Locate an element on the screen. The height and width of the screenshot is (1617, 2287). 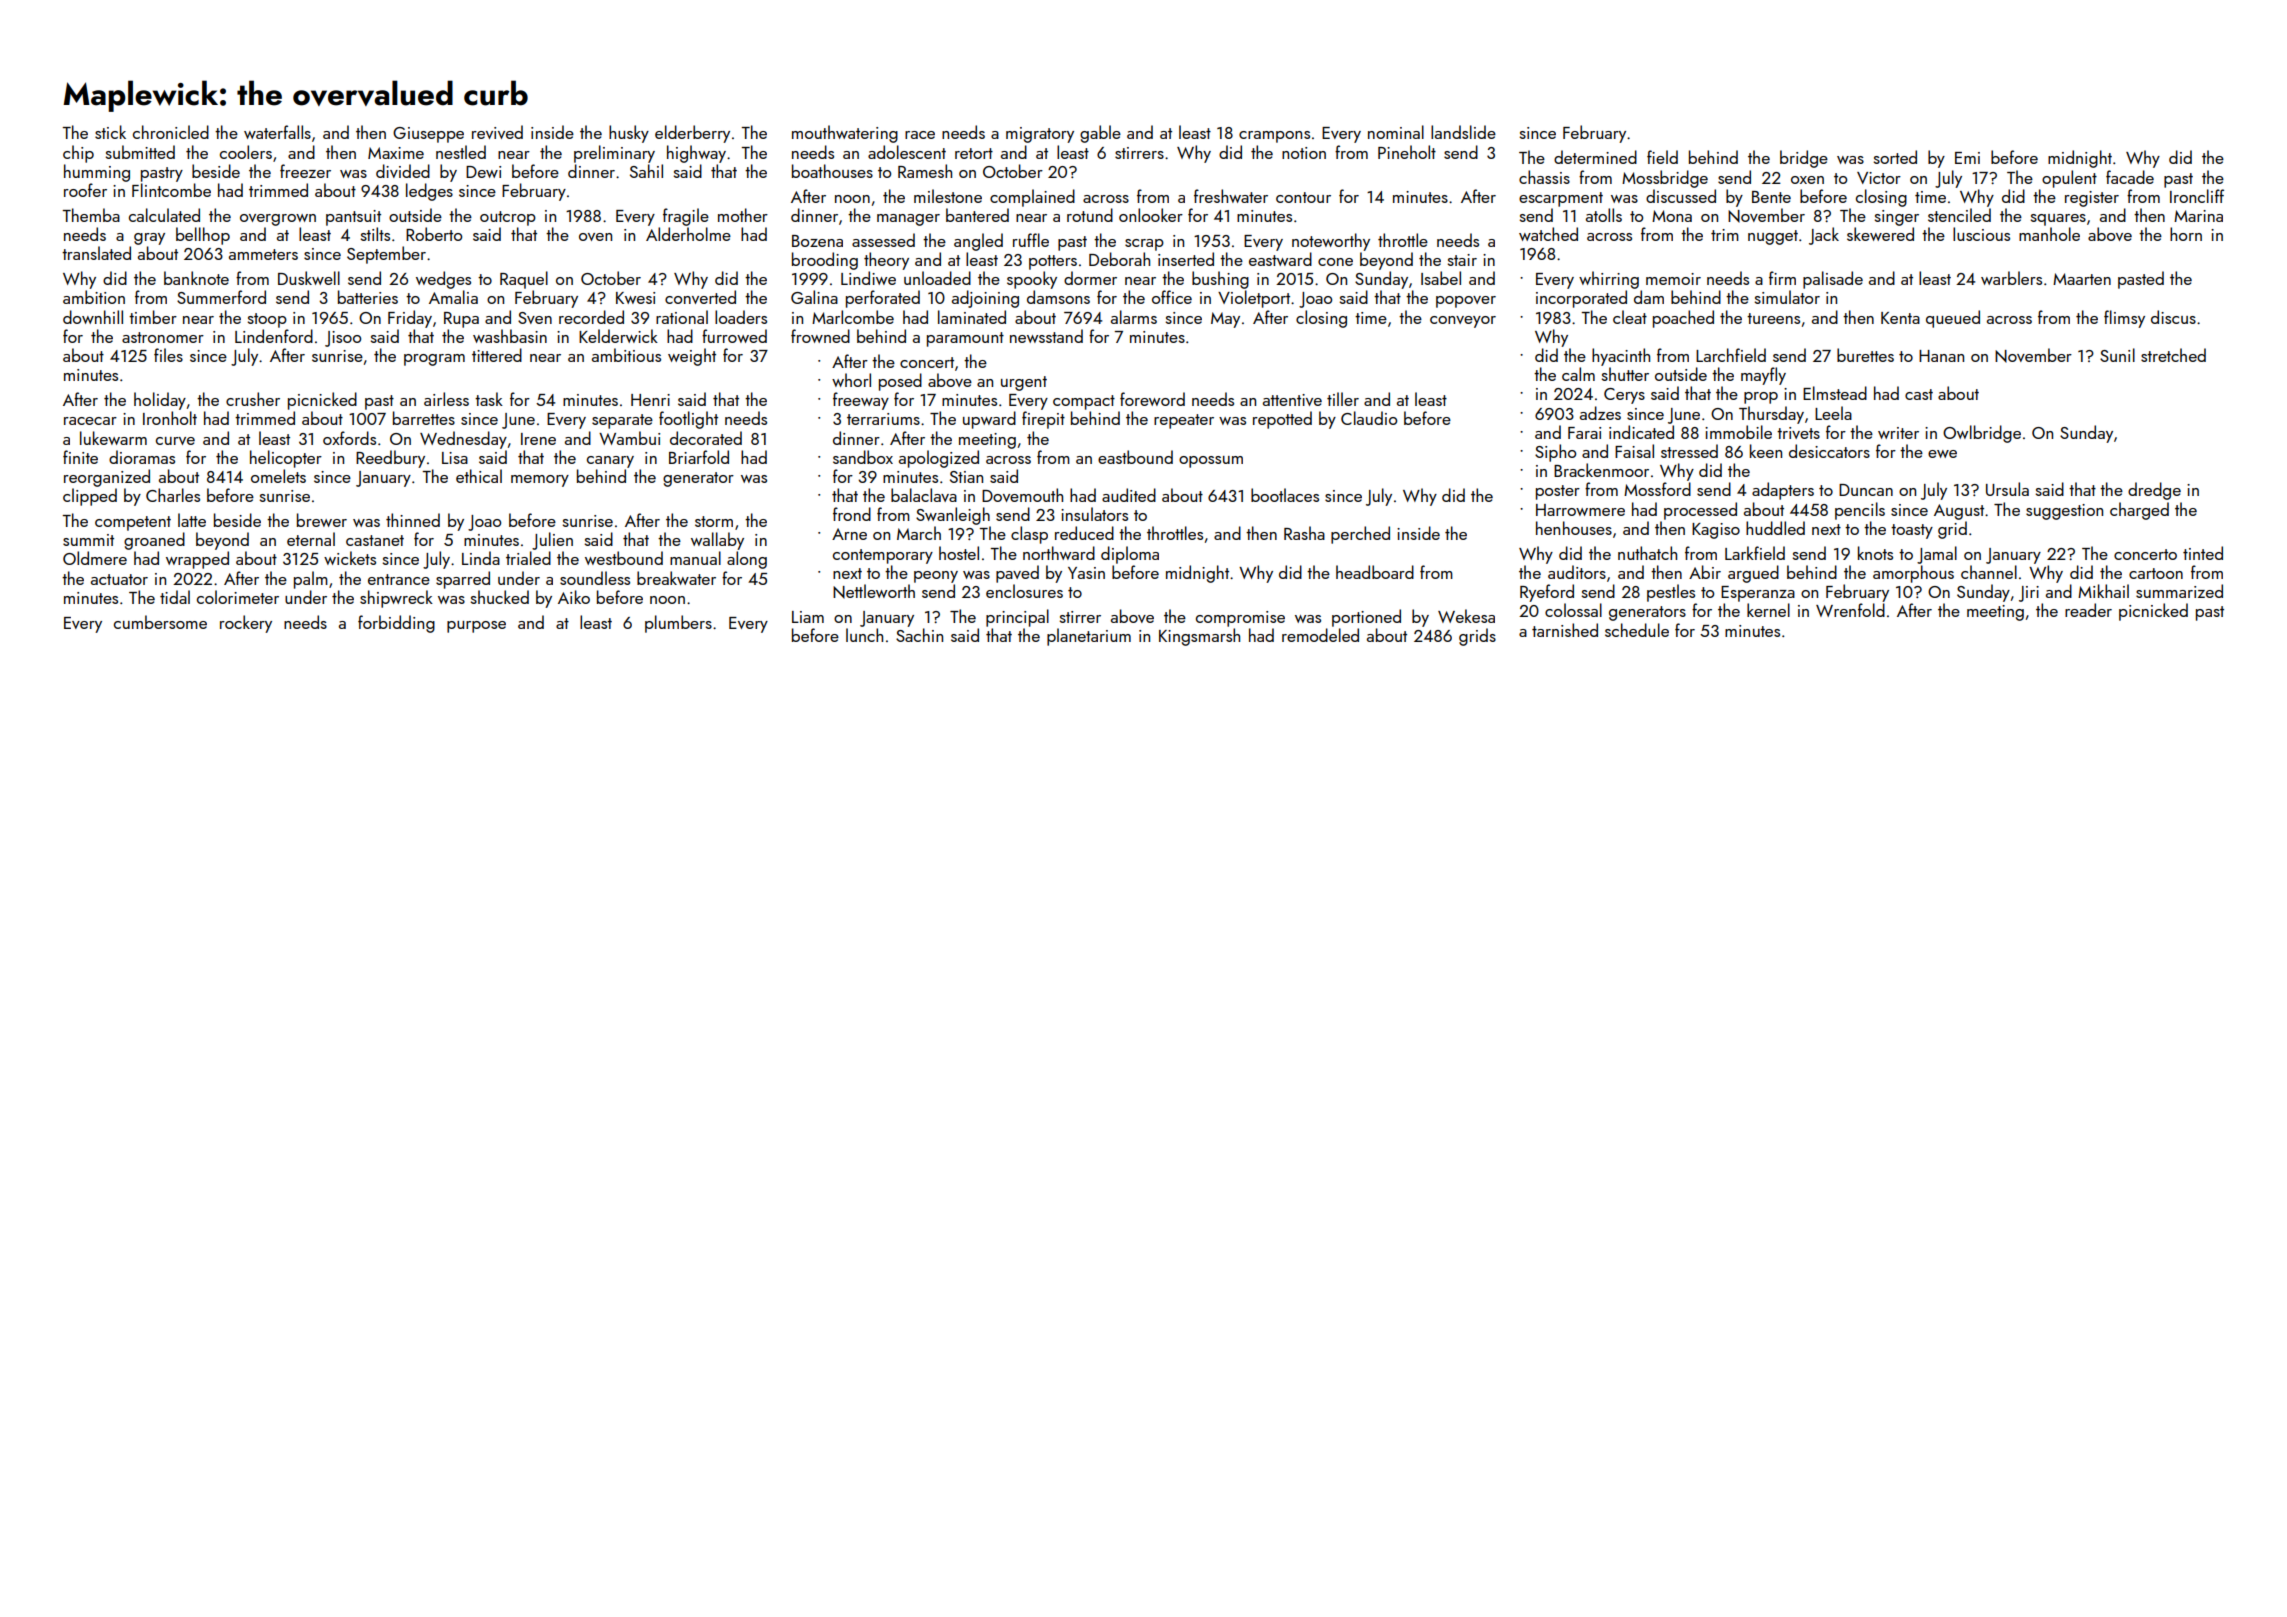
attentive is located at coordinates (1292, 400).
